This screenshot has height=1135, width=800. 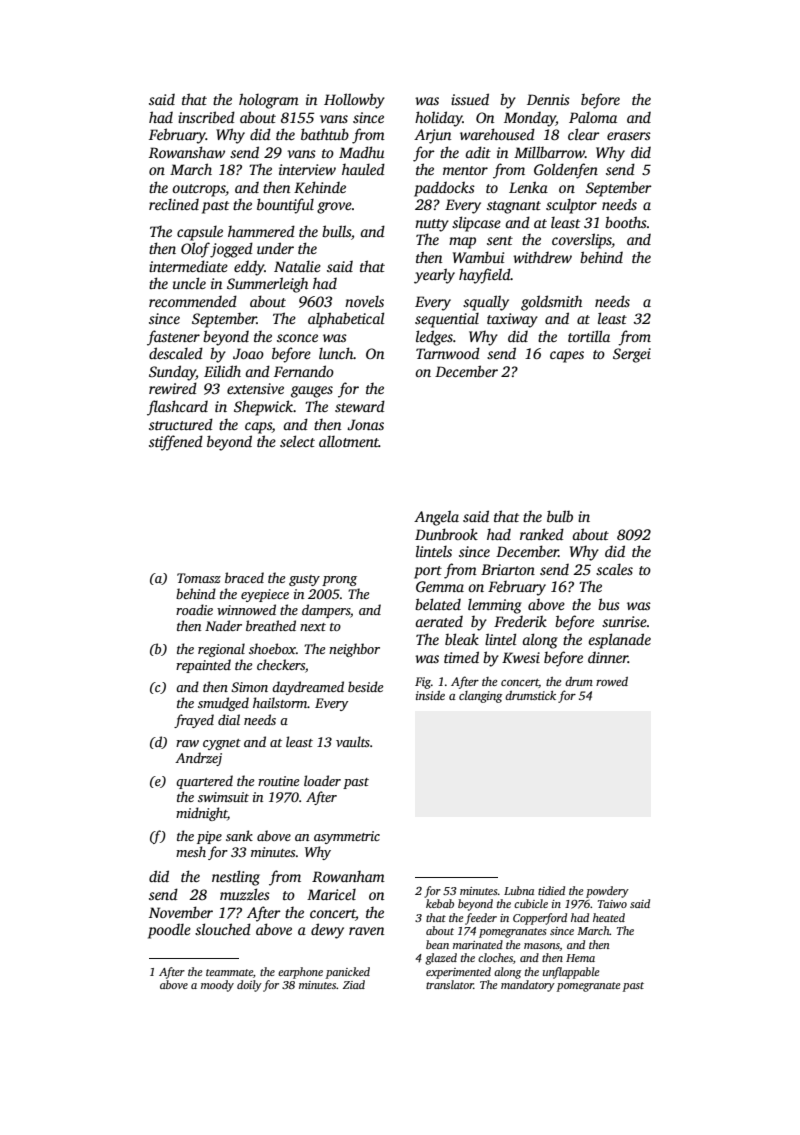 What do you see at coordinates (249, 986) in the screenshot?
I see `doily` at bounding box center [249, 986].
